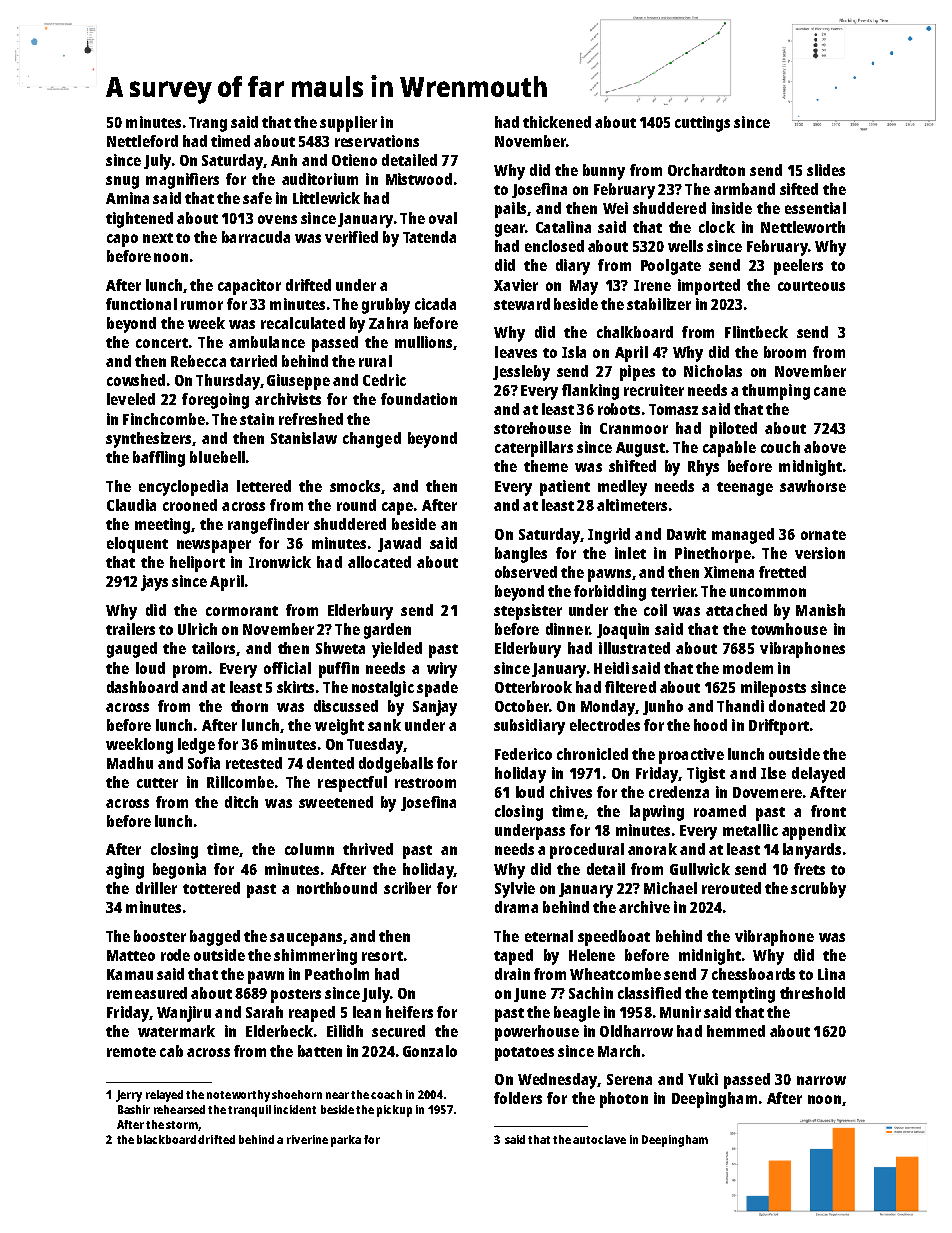 The width and height of the document is (952, 1233). Describe the element at coordinates (813, 486) in the document. I see `sawhorse` at that location.
